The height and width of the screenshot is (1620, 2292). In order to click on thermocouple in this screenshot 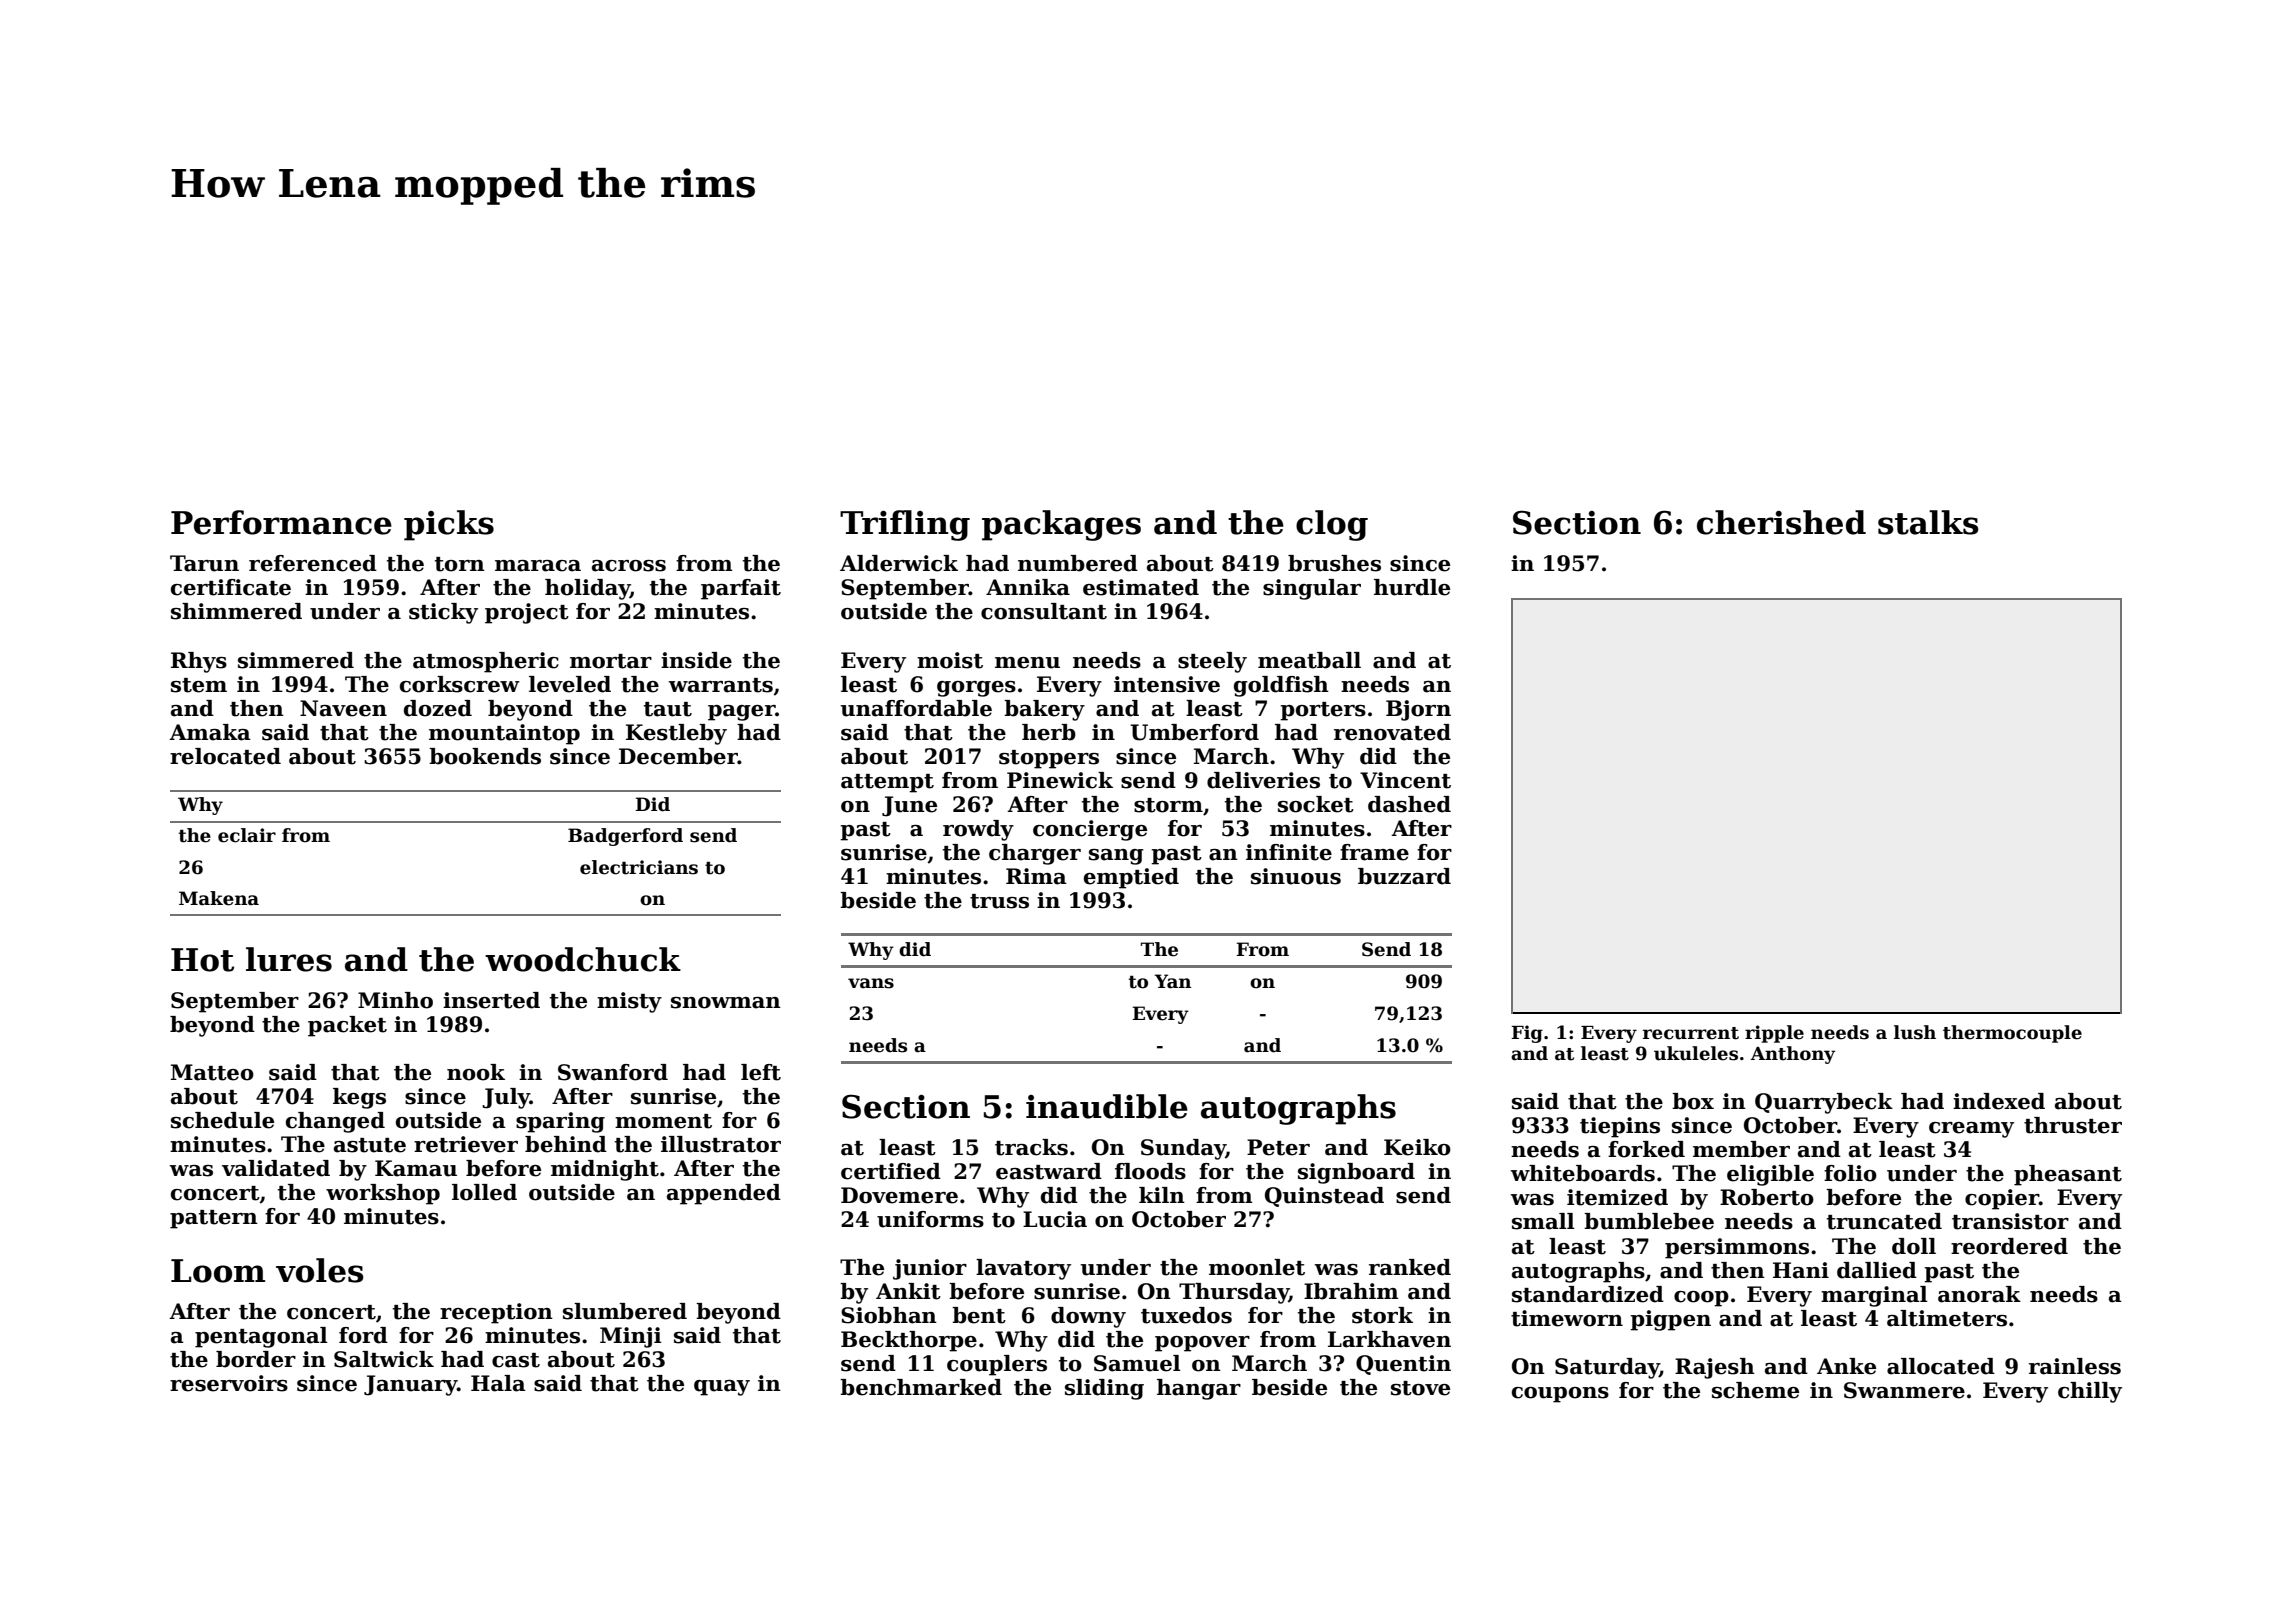, I will do `click(2012, 1034)`.
